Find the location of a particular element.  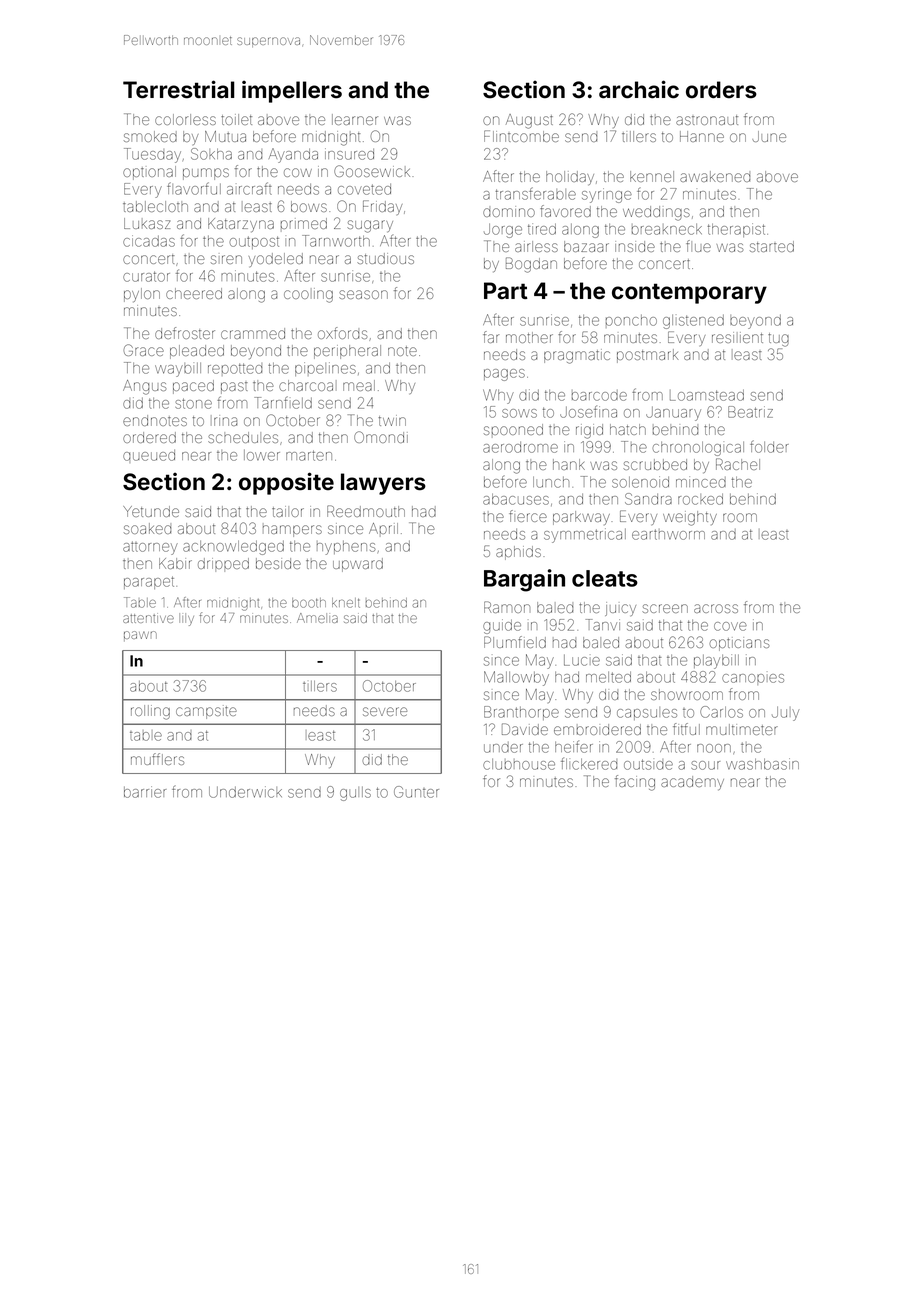

gulls is located at coordinates (355, 794).
